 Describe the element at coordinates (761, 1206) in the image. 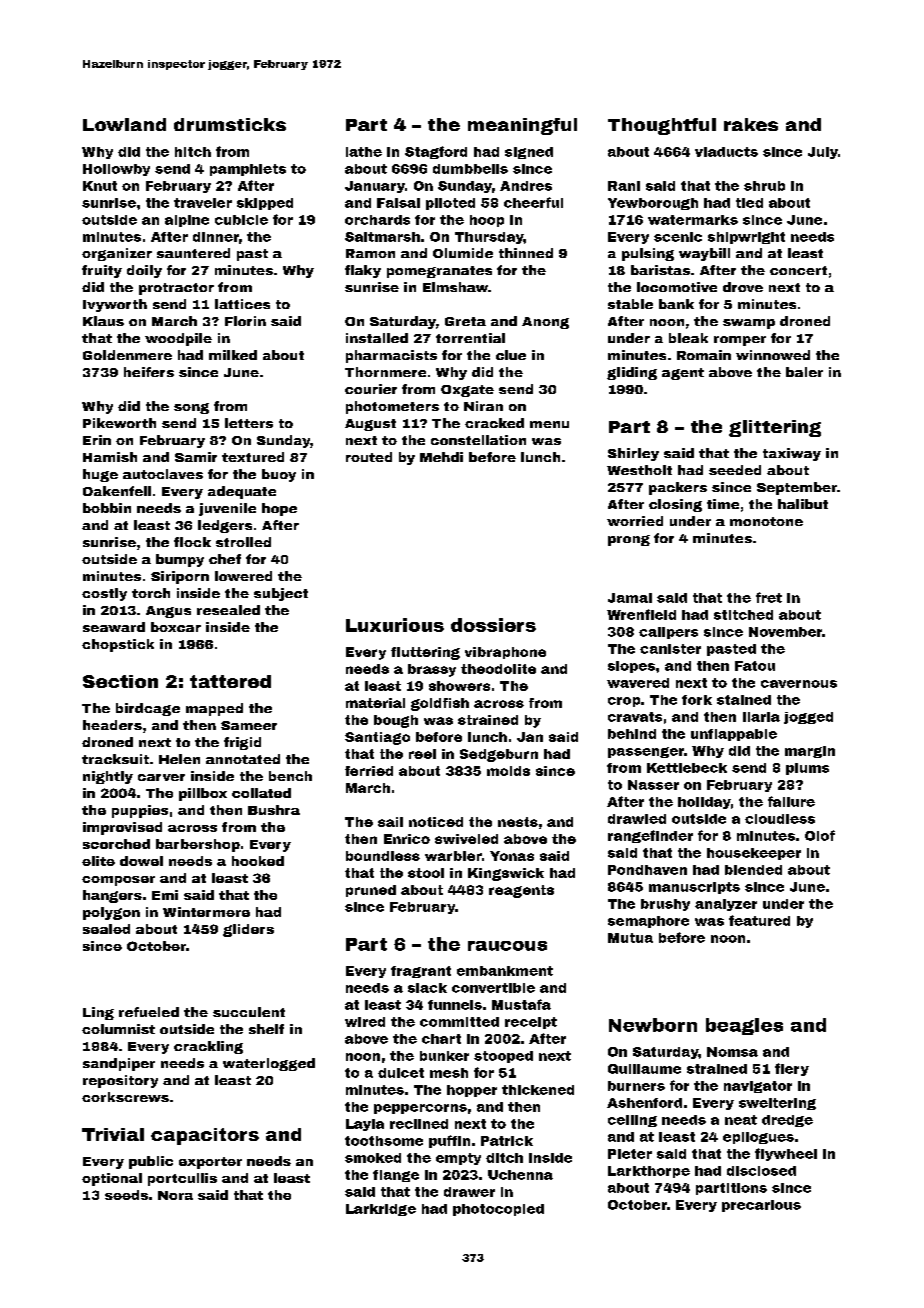

I see `precarious` at that location.
